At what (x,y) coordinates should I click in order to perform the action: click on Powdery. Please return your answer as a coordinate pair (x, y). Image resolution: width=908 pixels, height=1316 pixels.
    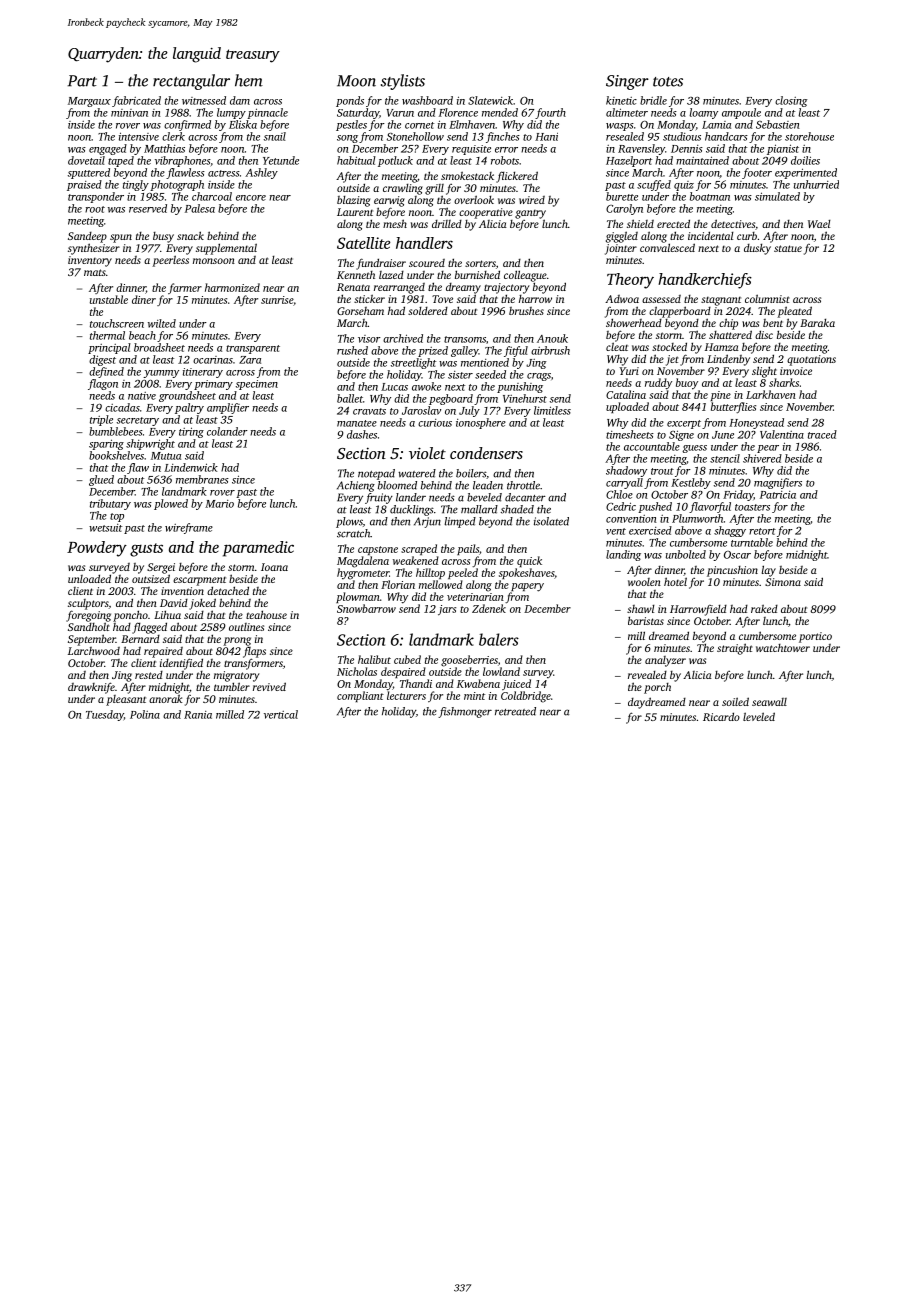
    Looking at the image, I should click on (97, 549).
